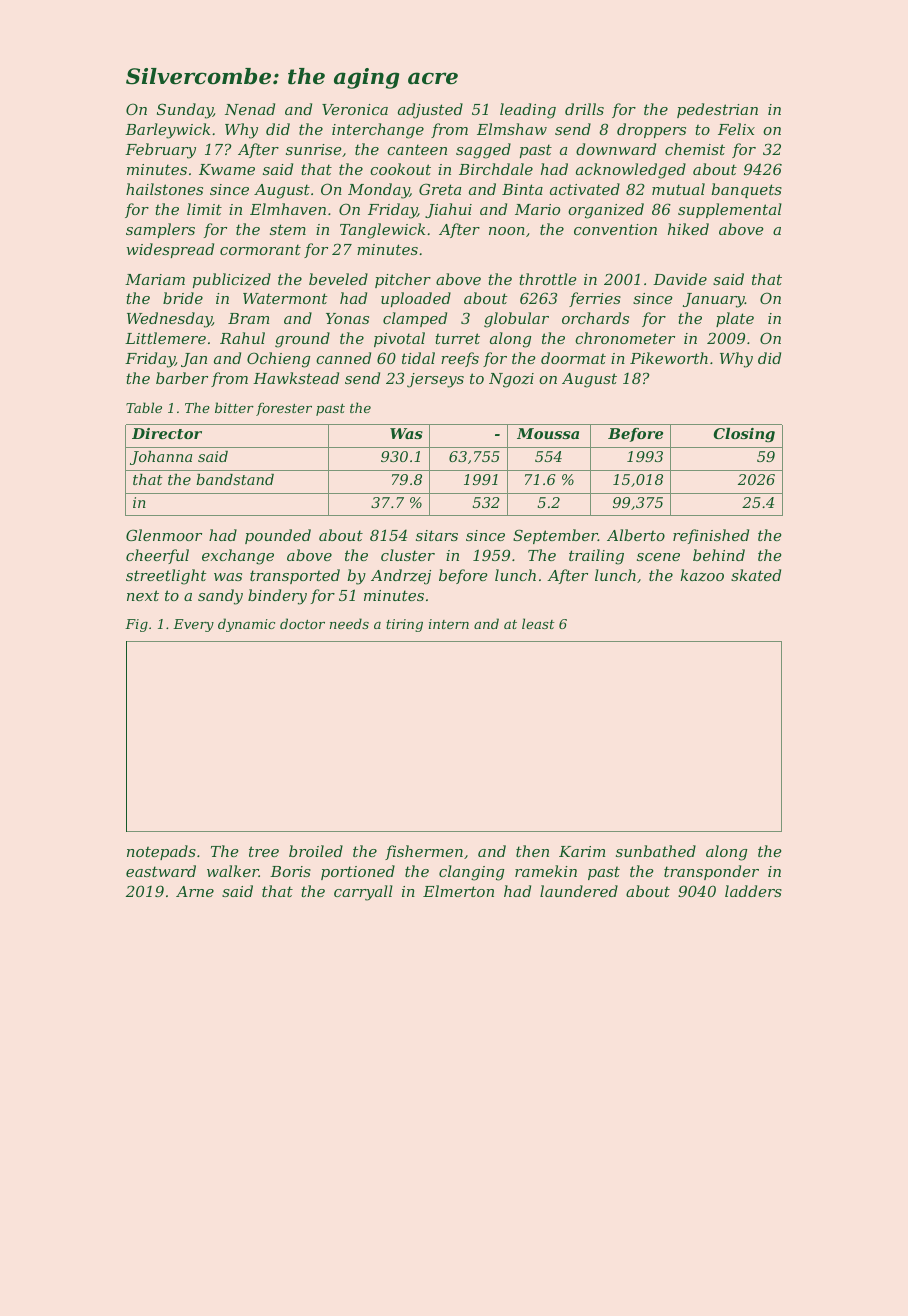 This screenshot has height=1316, width=908. I want to click on Arne, so click(195, 891).
